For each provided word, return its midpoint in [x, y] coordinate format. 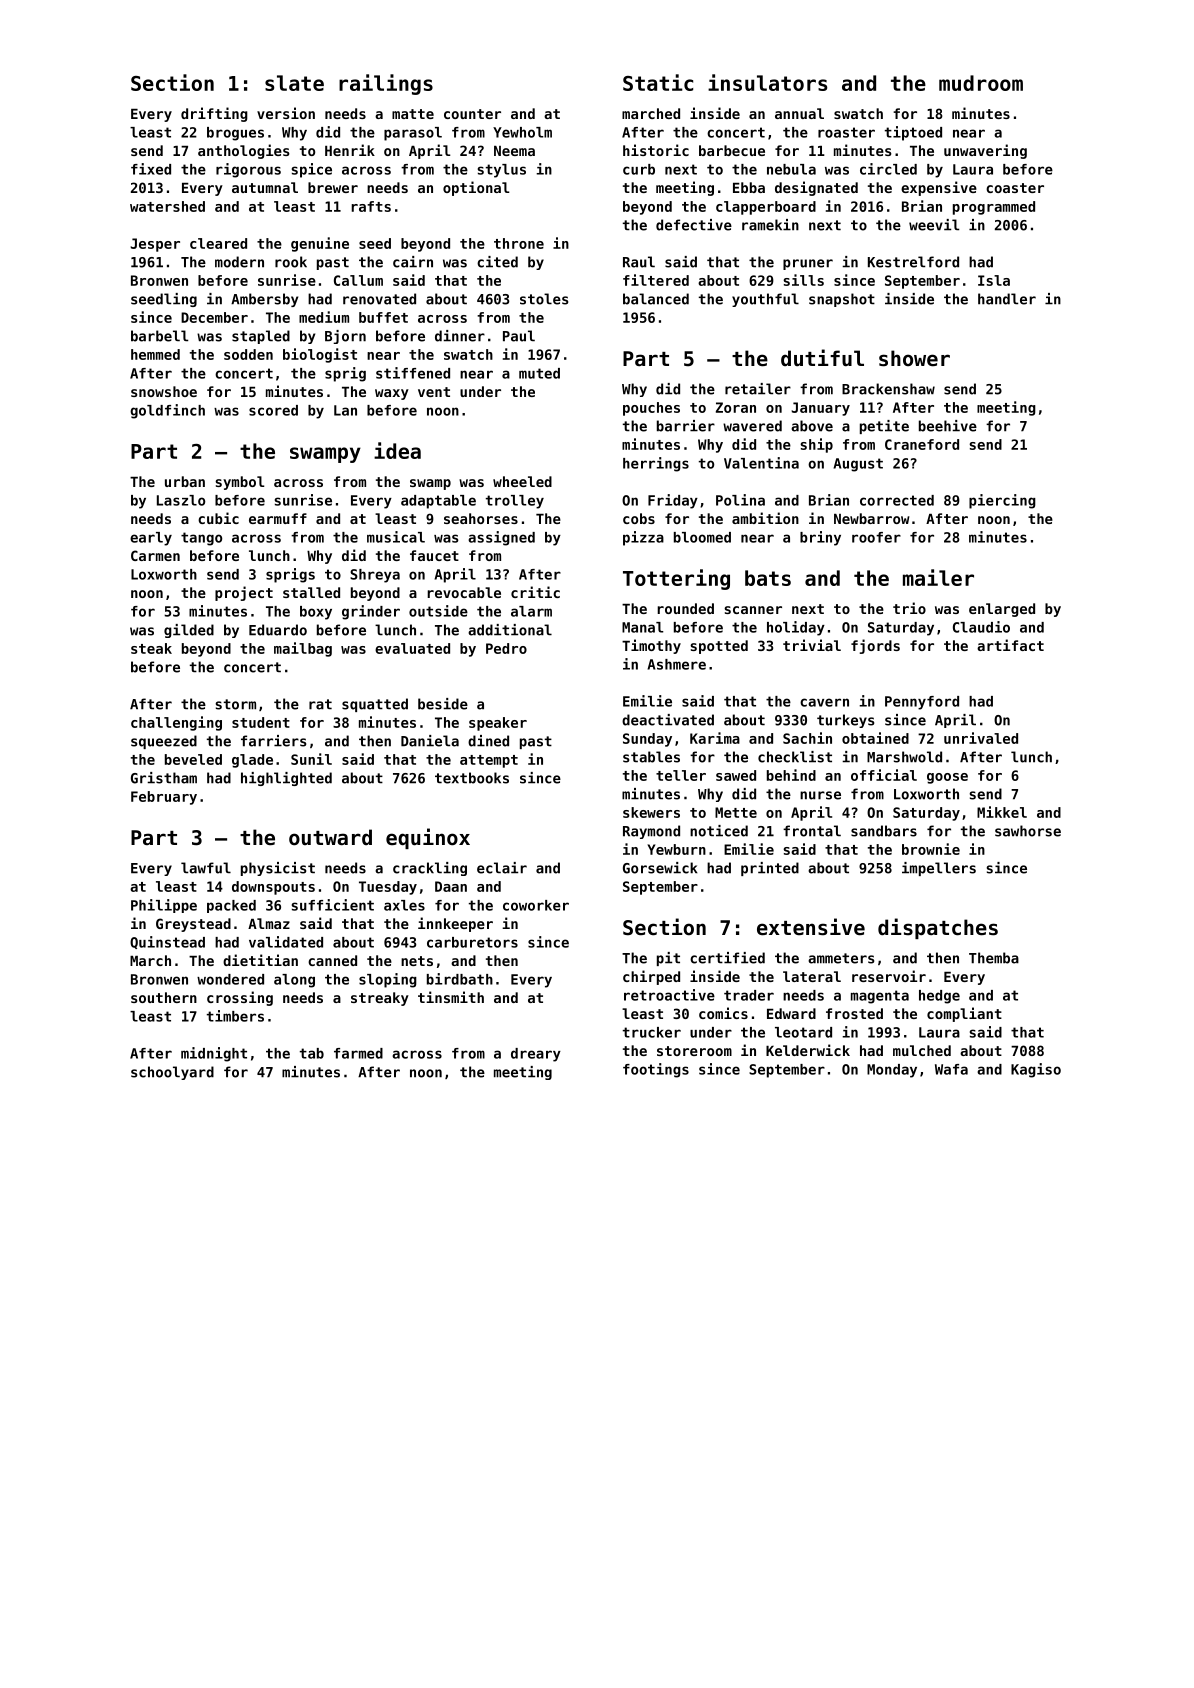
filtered [656, 280]
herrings [656, 464]
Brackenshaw [888, 389]
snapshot [842, 300]
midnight [214, 1054]
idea [397, 450]
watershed [167, 206]
